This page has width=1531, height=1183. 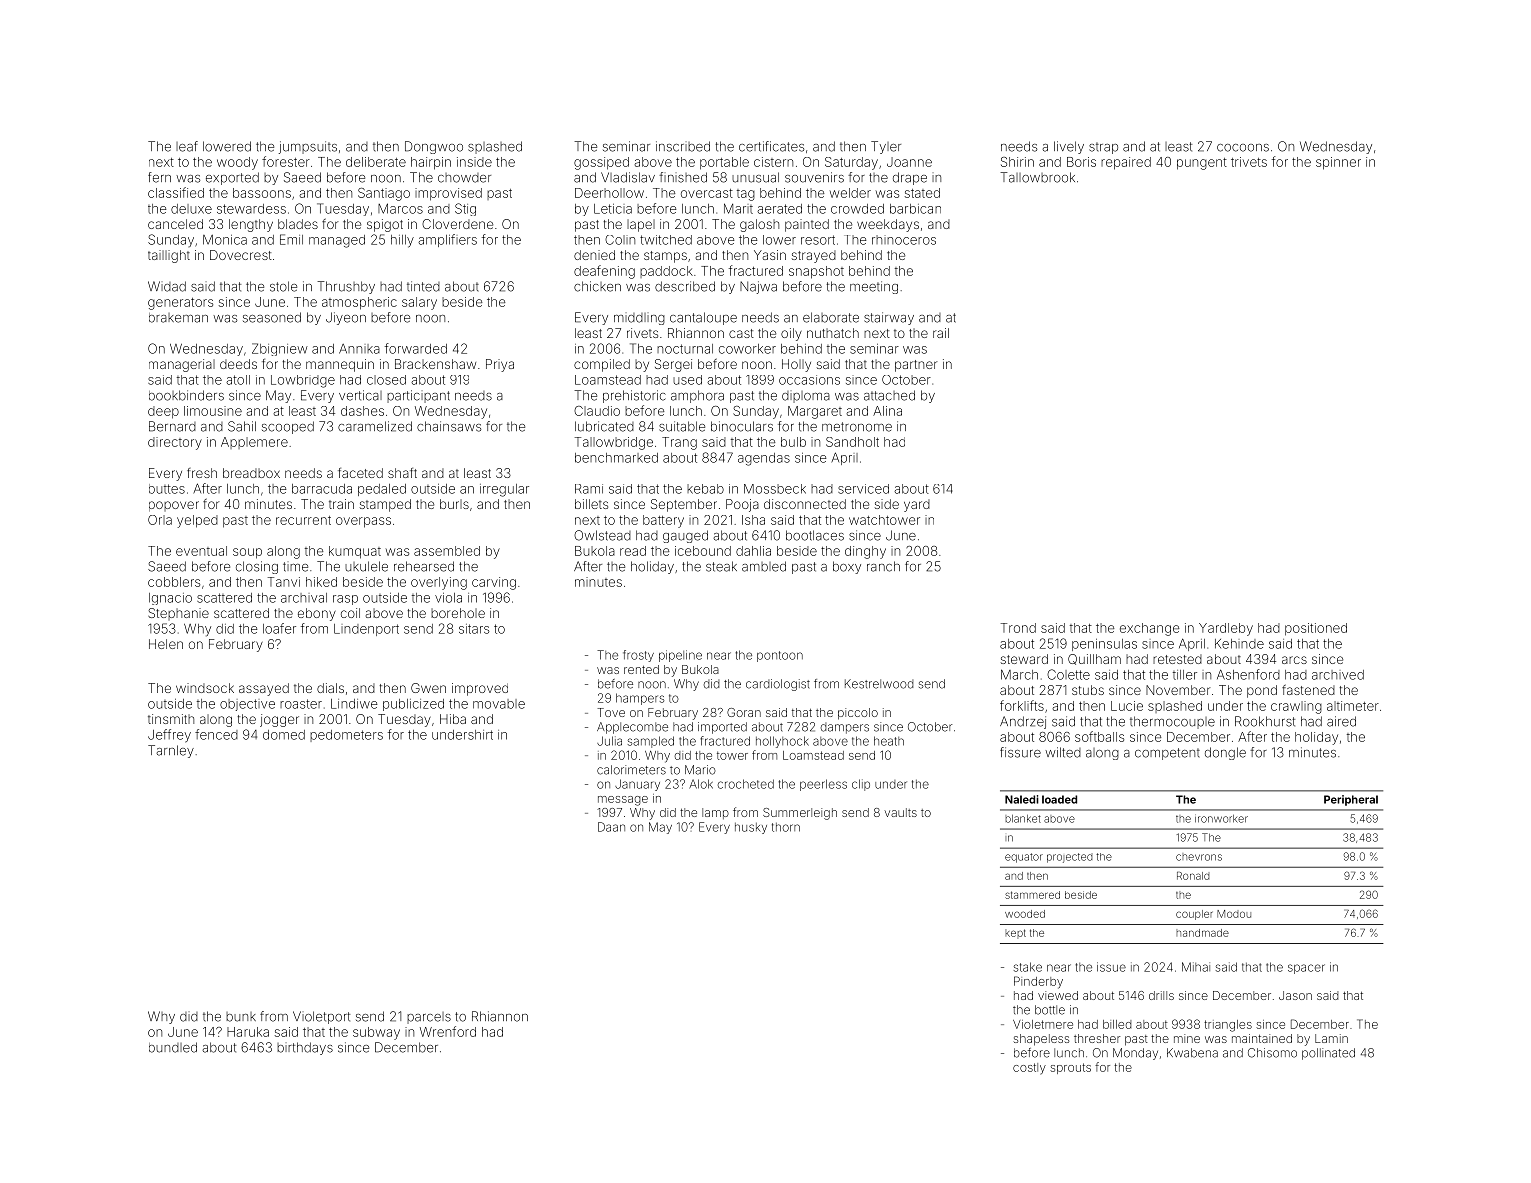 I want to click on partner, so click(x=916, y=366).
